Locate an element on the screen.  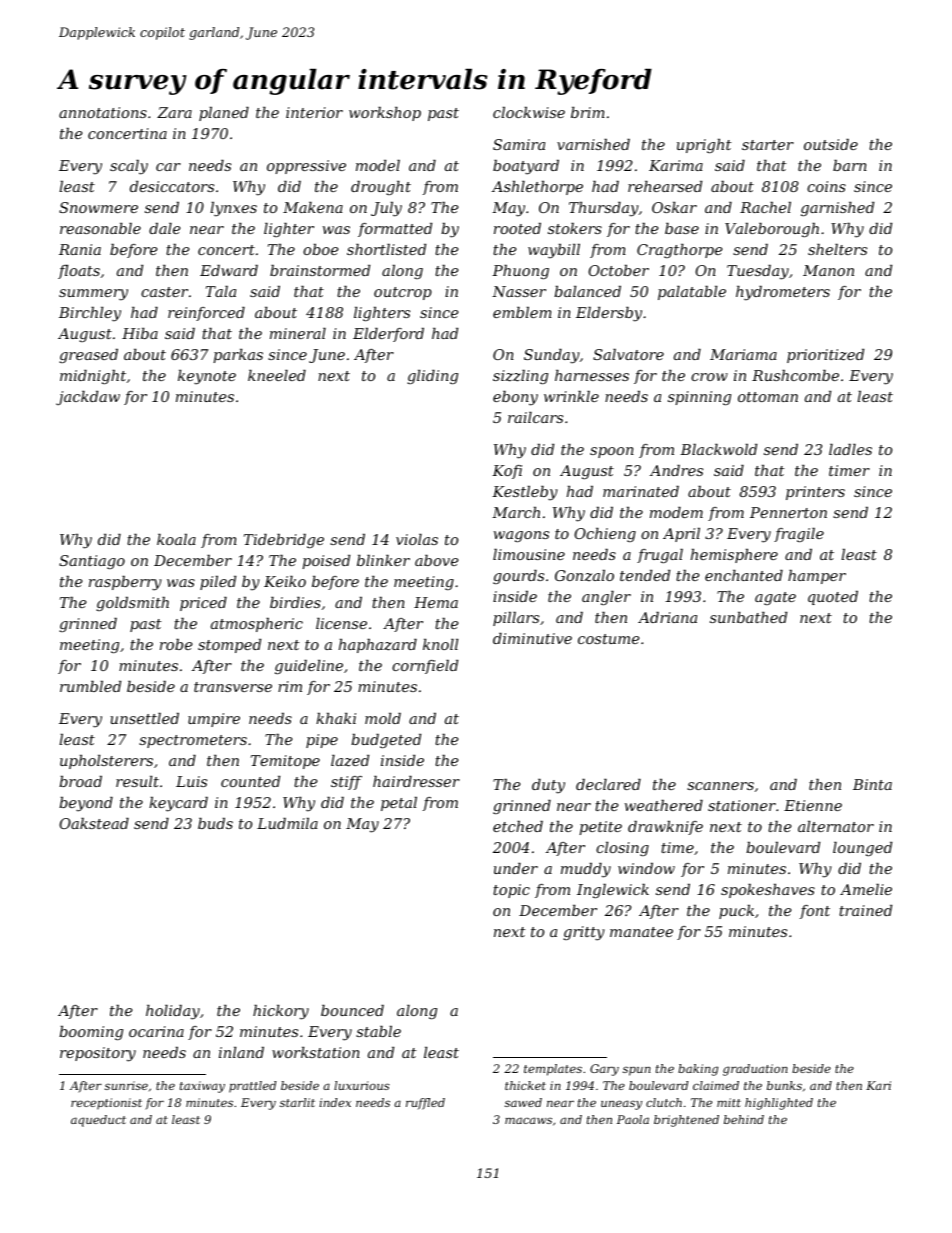
macaws is located at coordinates (528, 1120).
